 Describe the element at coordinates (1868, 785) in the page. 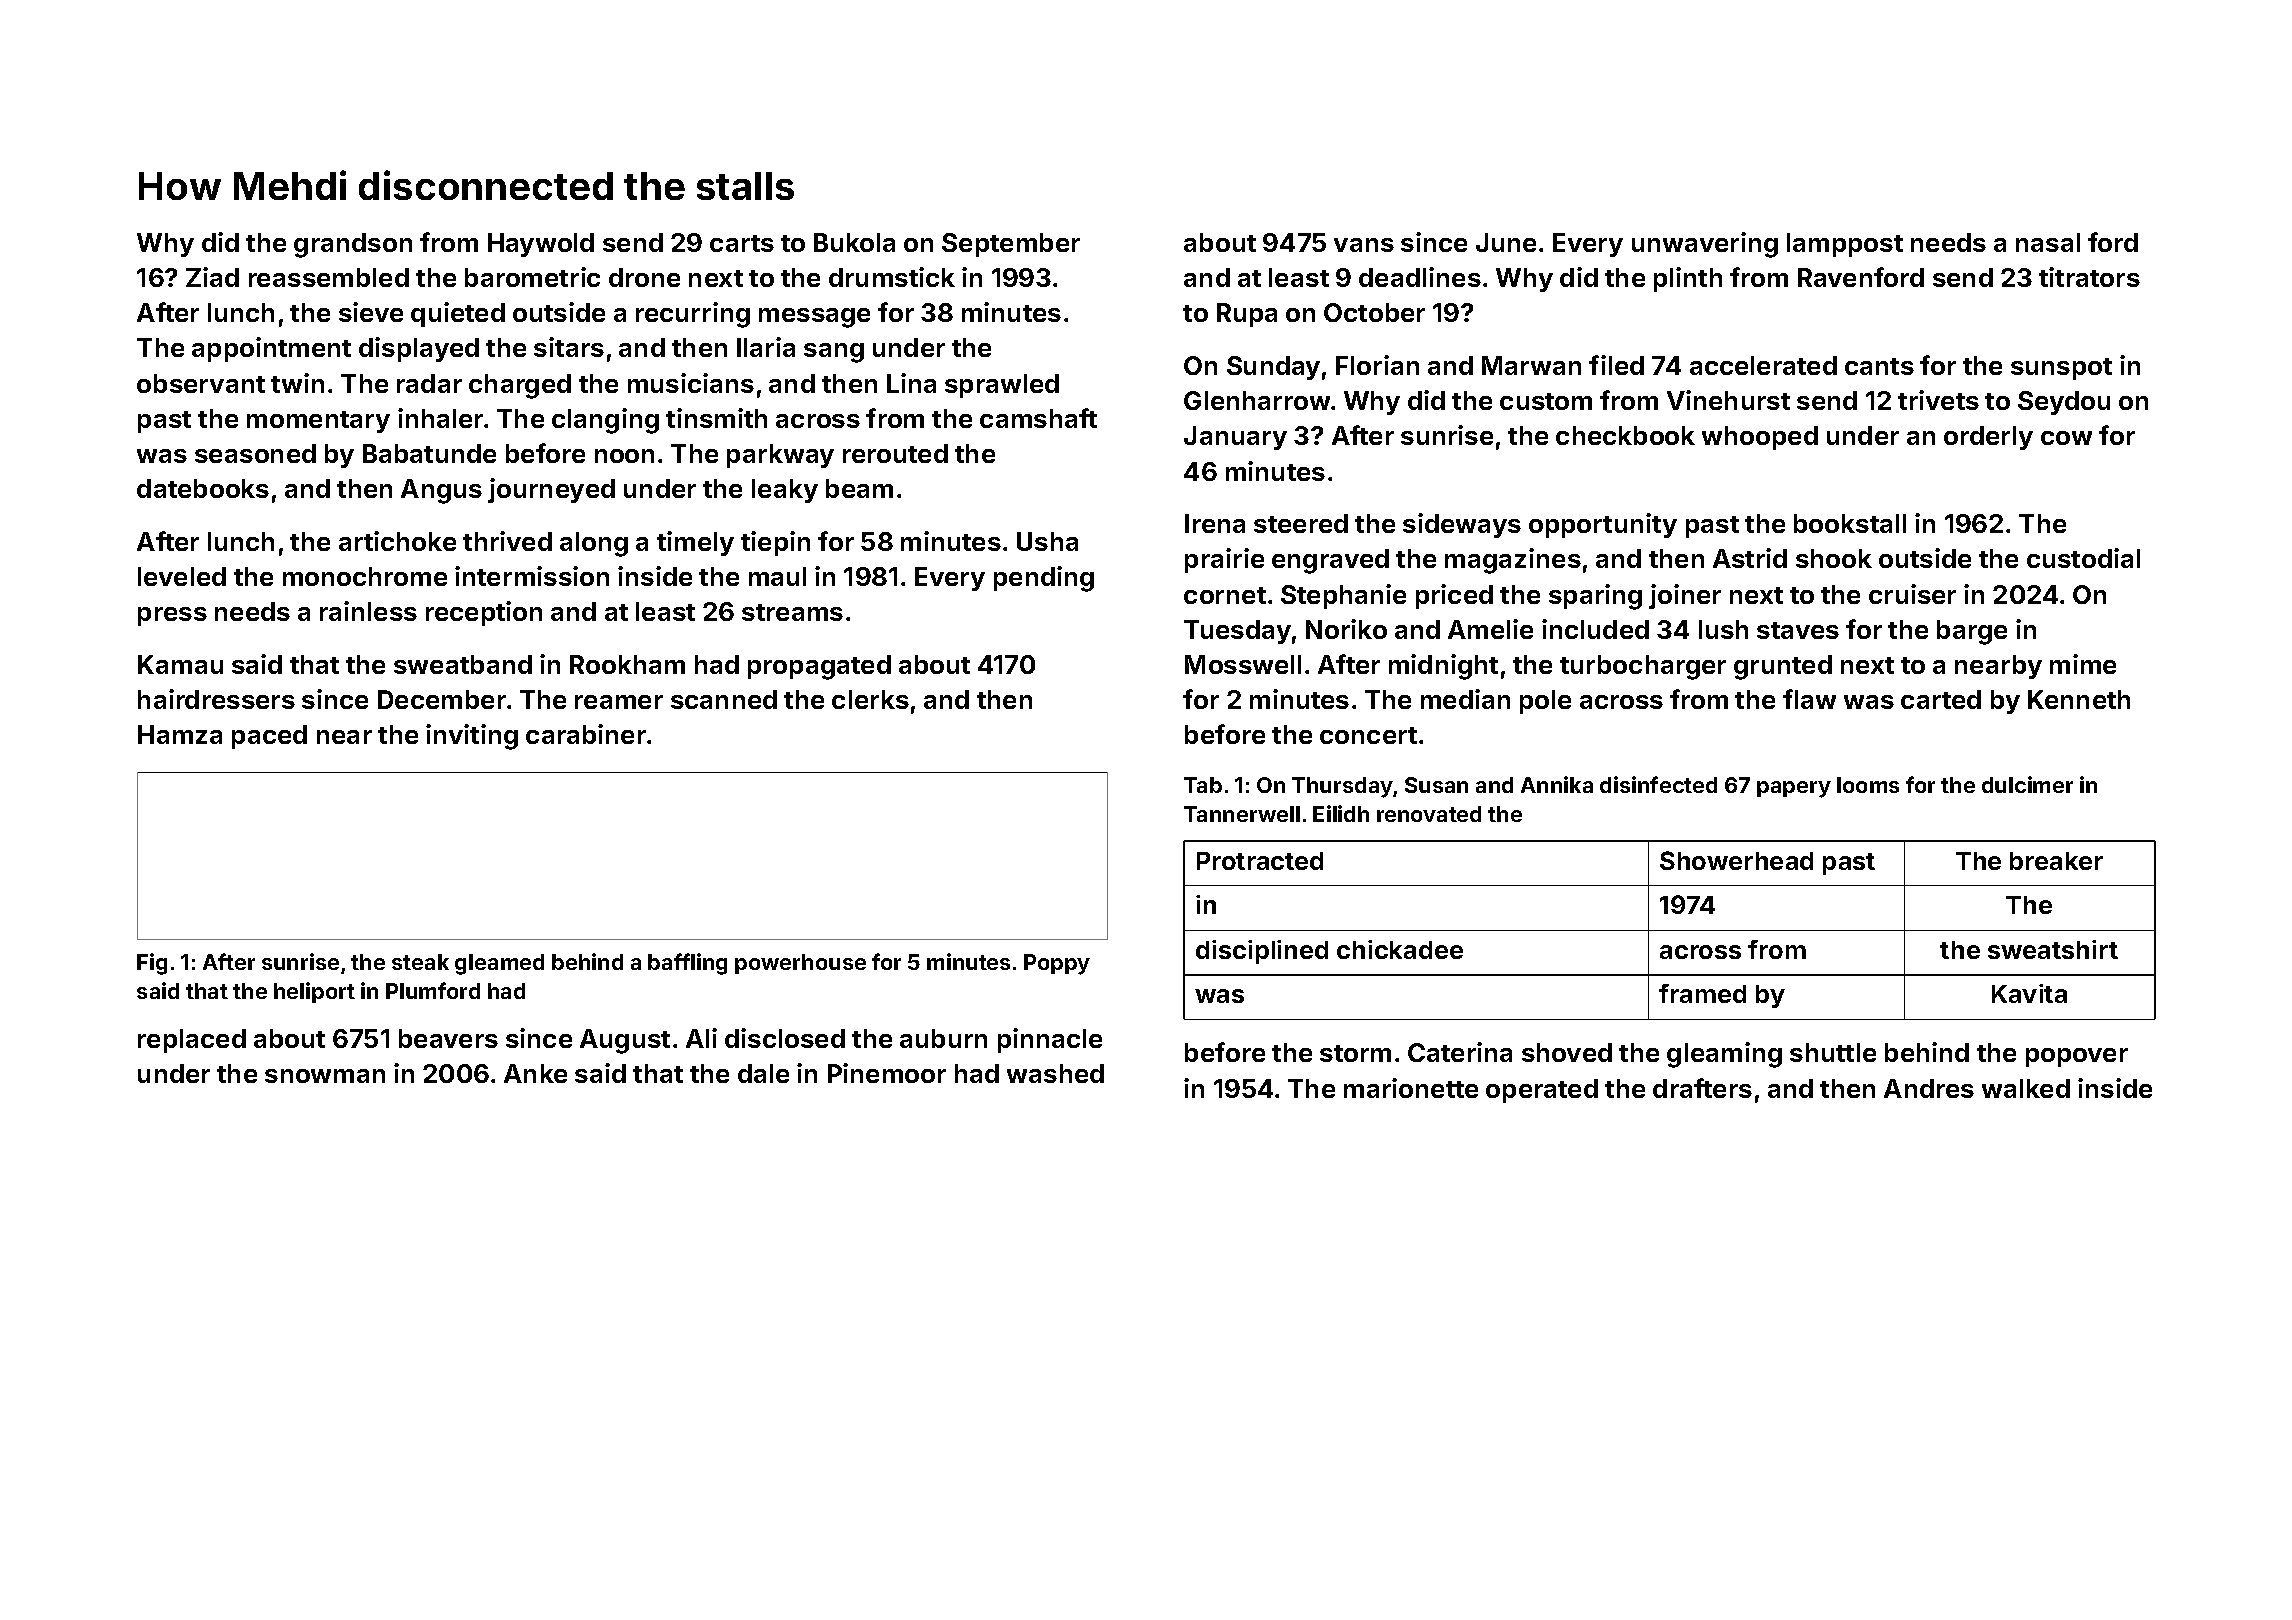

I see `looms` at that location.
